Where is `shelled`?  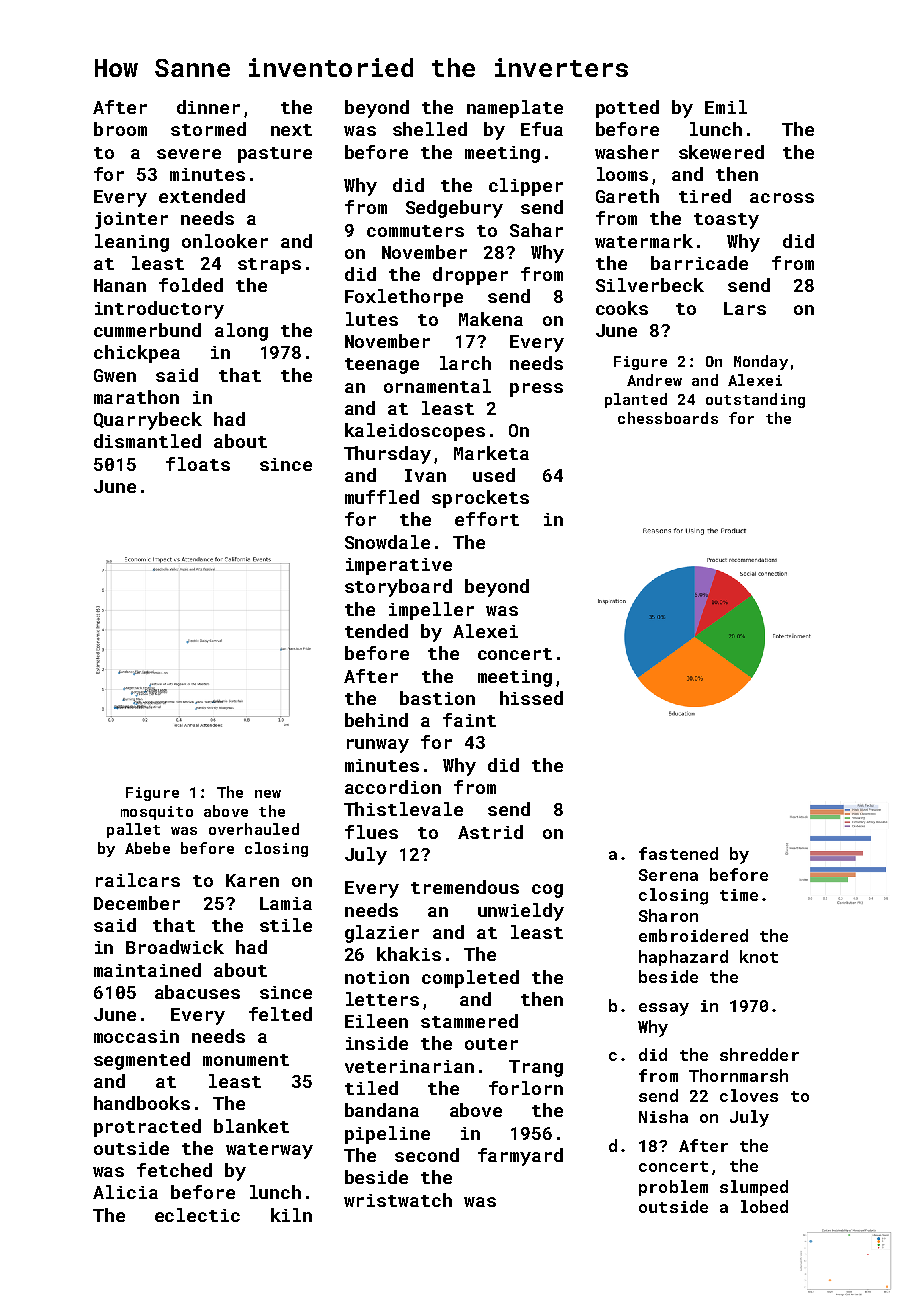 shelled is located at coordinates (430, 129).
